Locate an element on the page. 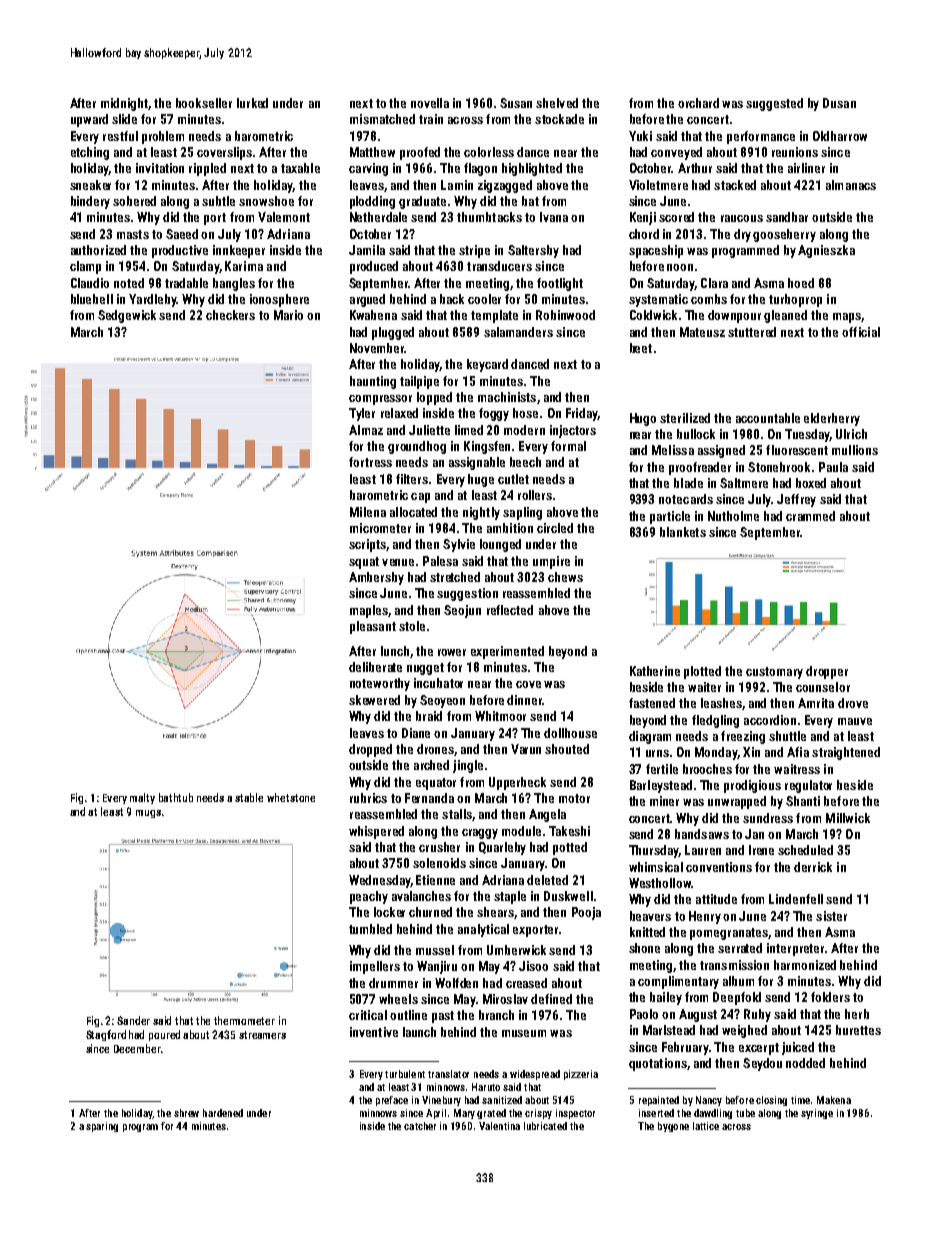 Image resolution: width=952 pixels, height=1233 pixels. suggested is located at coordinates (774, 104).
